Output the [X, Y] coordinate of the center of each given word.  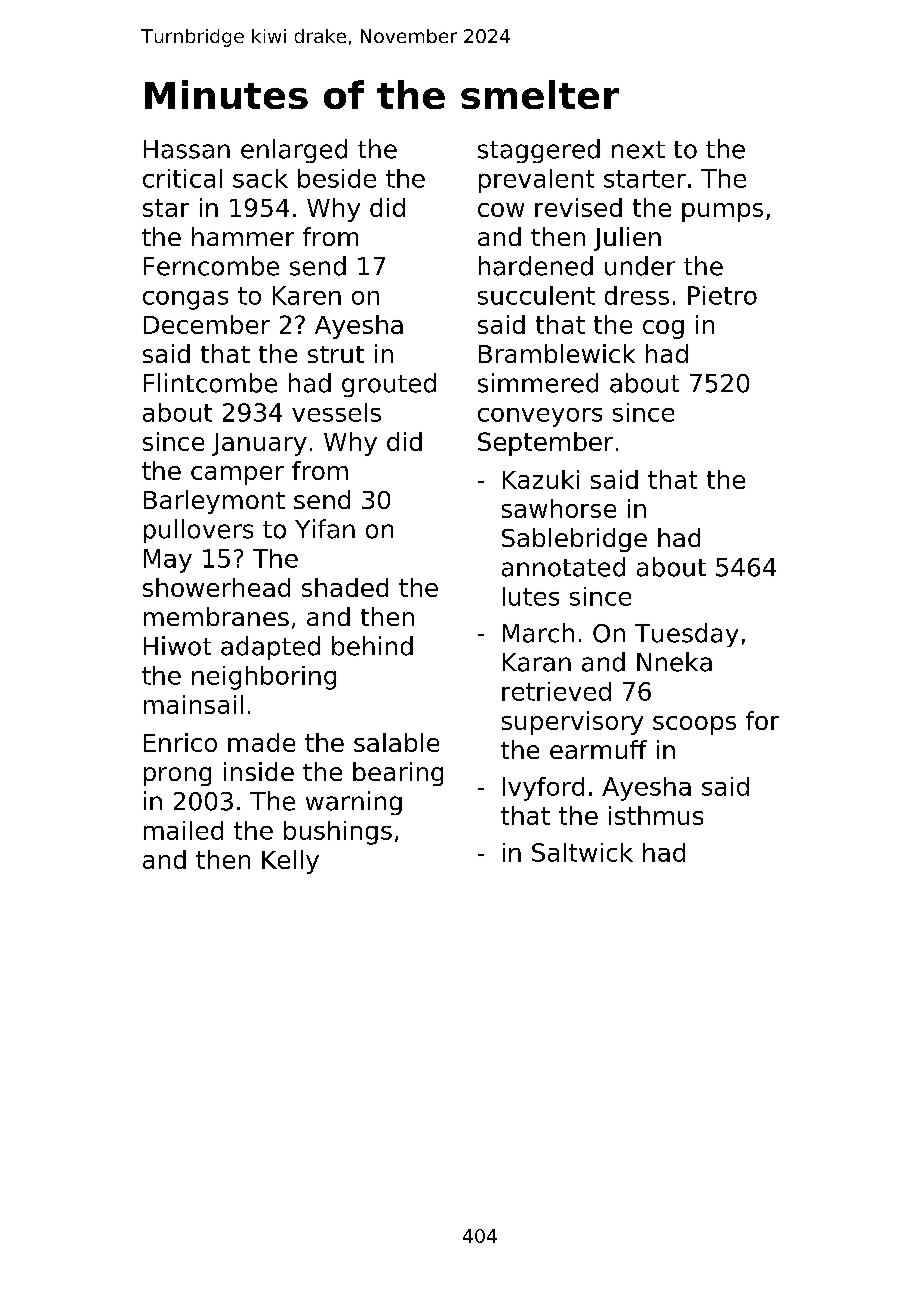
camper [237, 475]
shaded [345, 587]
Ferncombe [211, 266]
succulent [536, 295]
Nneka [674, 662]
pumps [722, 212]
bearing [398, 774]
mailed [183, 830]
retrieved [556, 691]
